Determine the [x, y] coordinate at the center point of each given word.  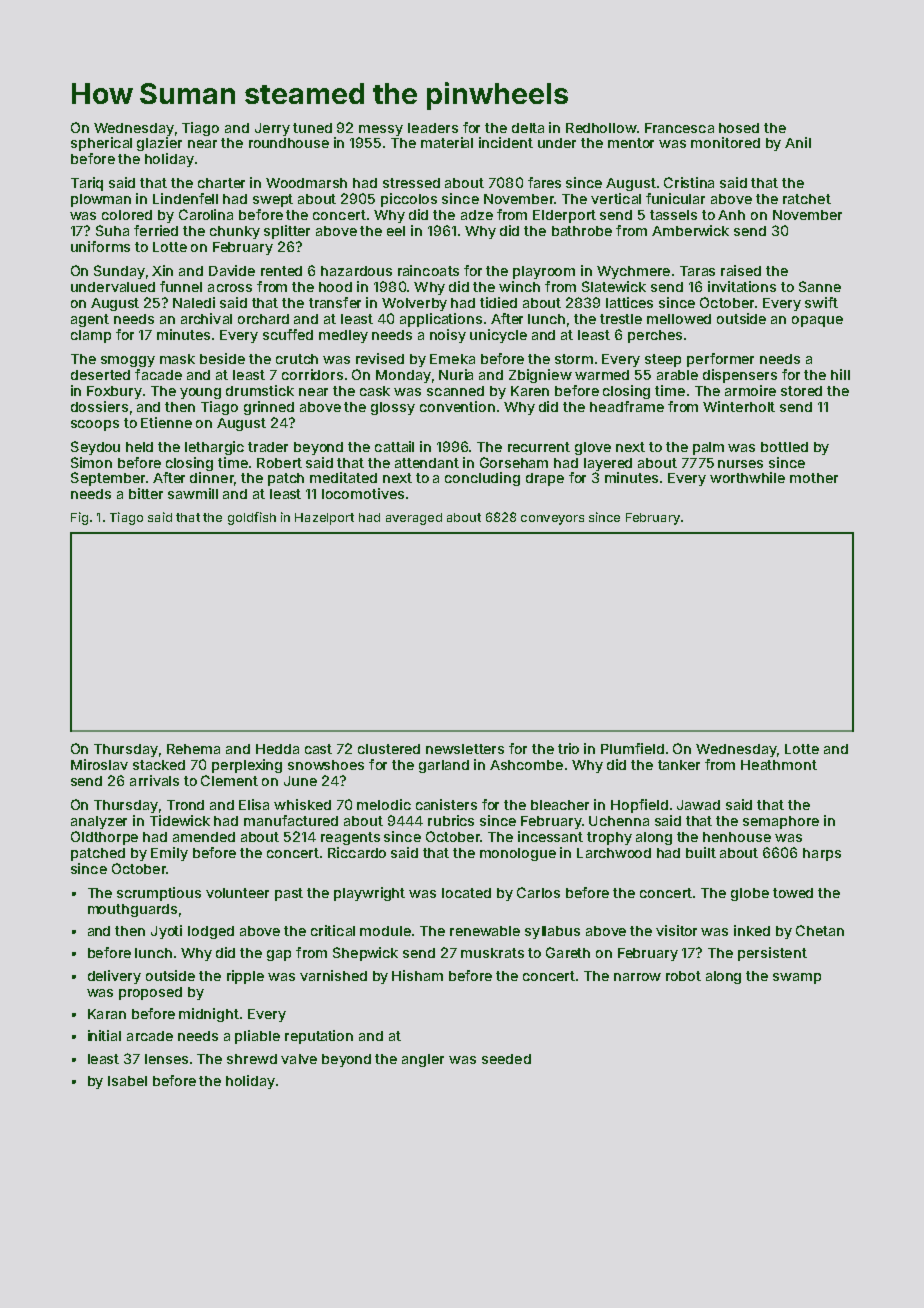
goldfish [252, 518]
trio [568, 748]
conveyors [552, 520]
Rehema [193, 749]
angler [423, 1060]
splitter [287, 232]
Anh [731, 215]
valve [299, 1059]
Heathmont [779, 765]
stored [801, 391]
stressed [411, 183]
